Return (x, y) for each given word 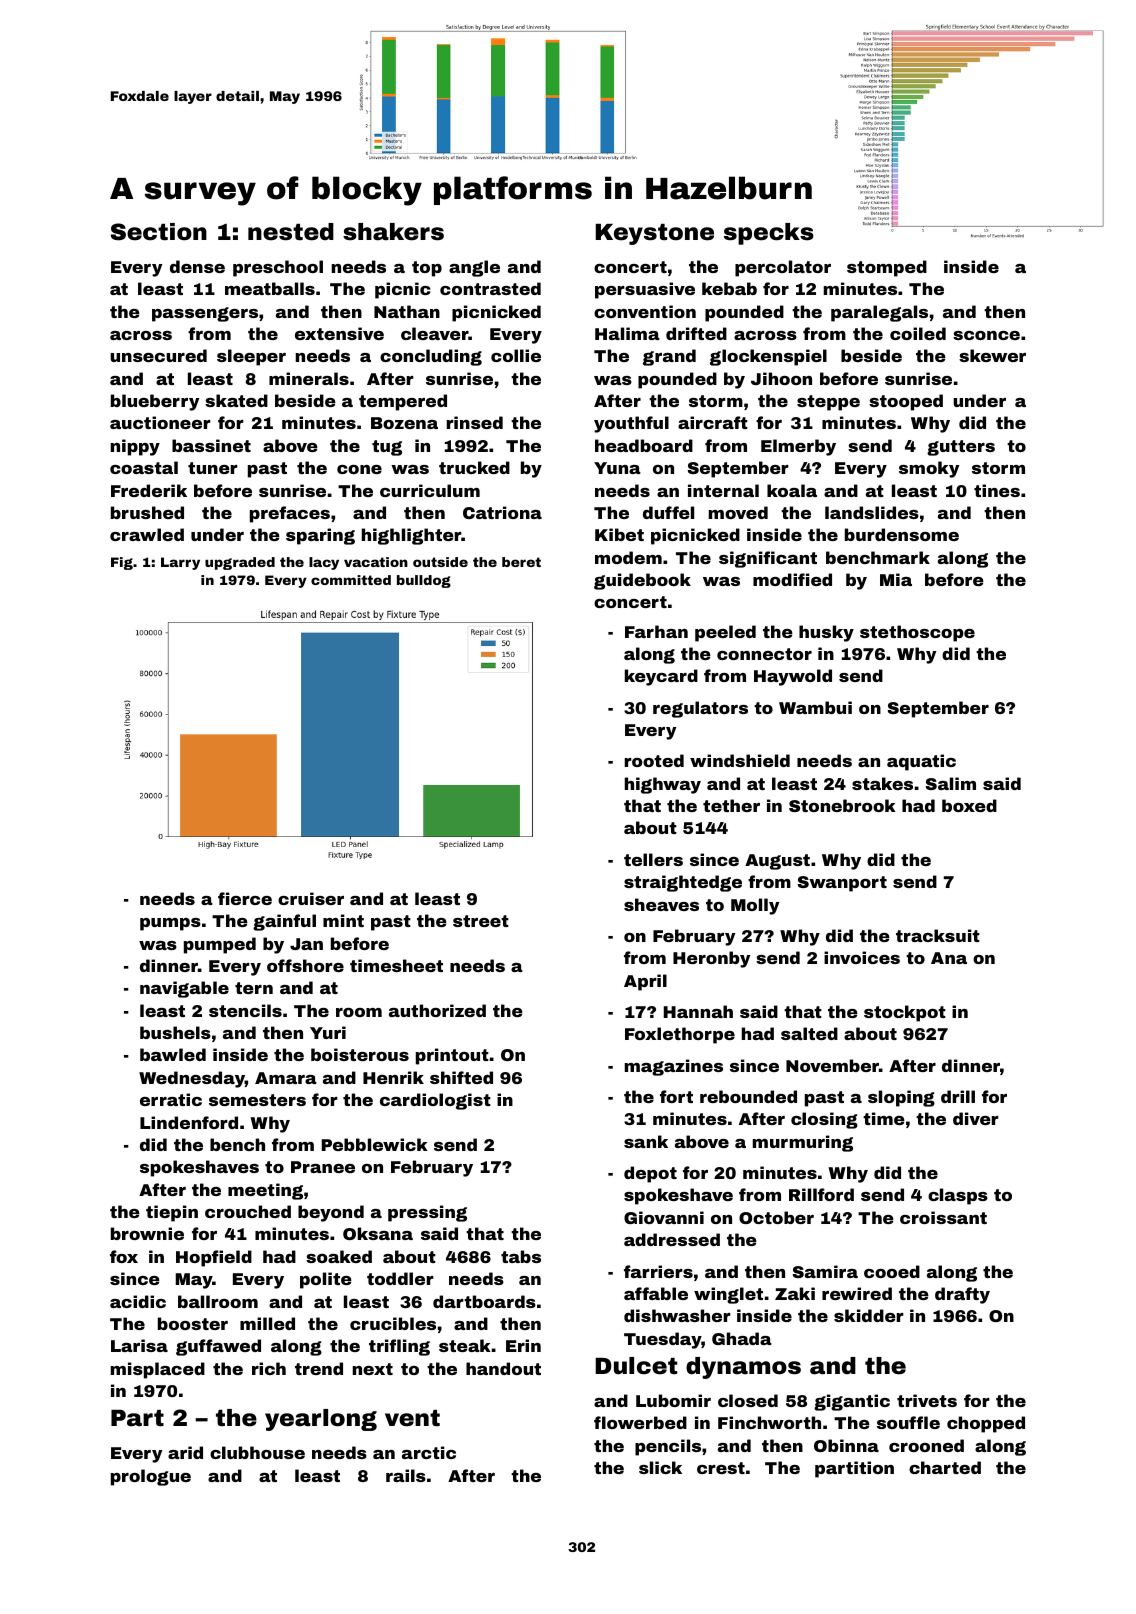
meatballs (270, 288)
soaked (339, 1256)
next (373, 1369)
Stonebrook (842, 805)
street (481, 921)
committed (351, 580)
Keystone (654, 234)
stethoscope (917, 633)
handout (503, 1368)
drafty (962, 1295)
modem (628, 557)
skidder (869, 1315)
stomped (887, 268)
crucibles (393, 1323)
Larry (180, 563)
